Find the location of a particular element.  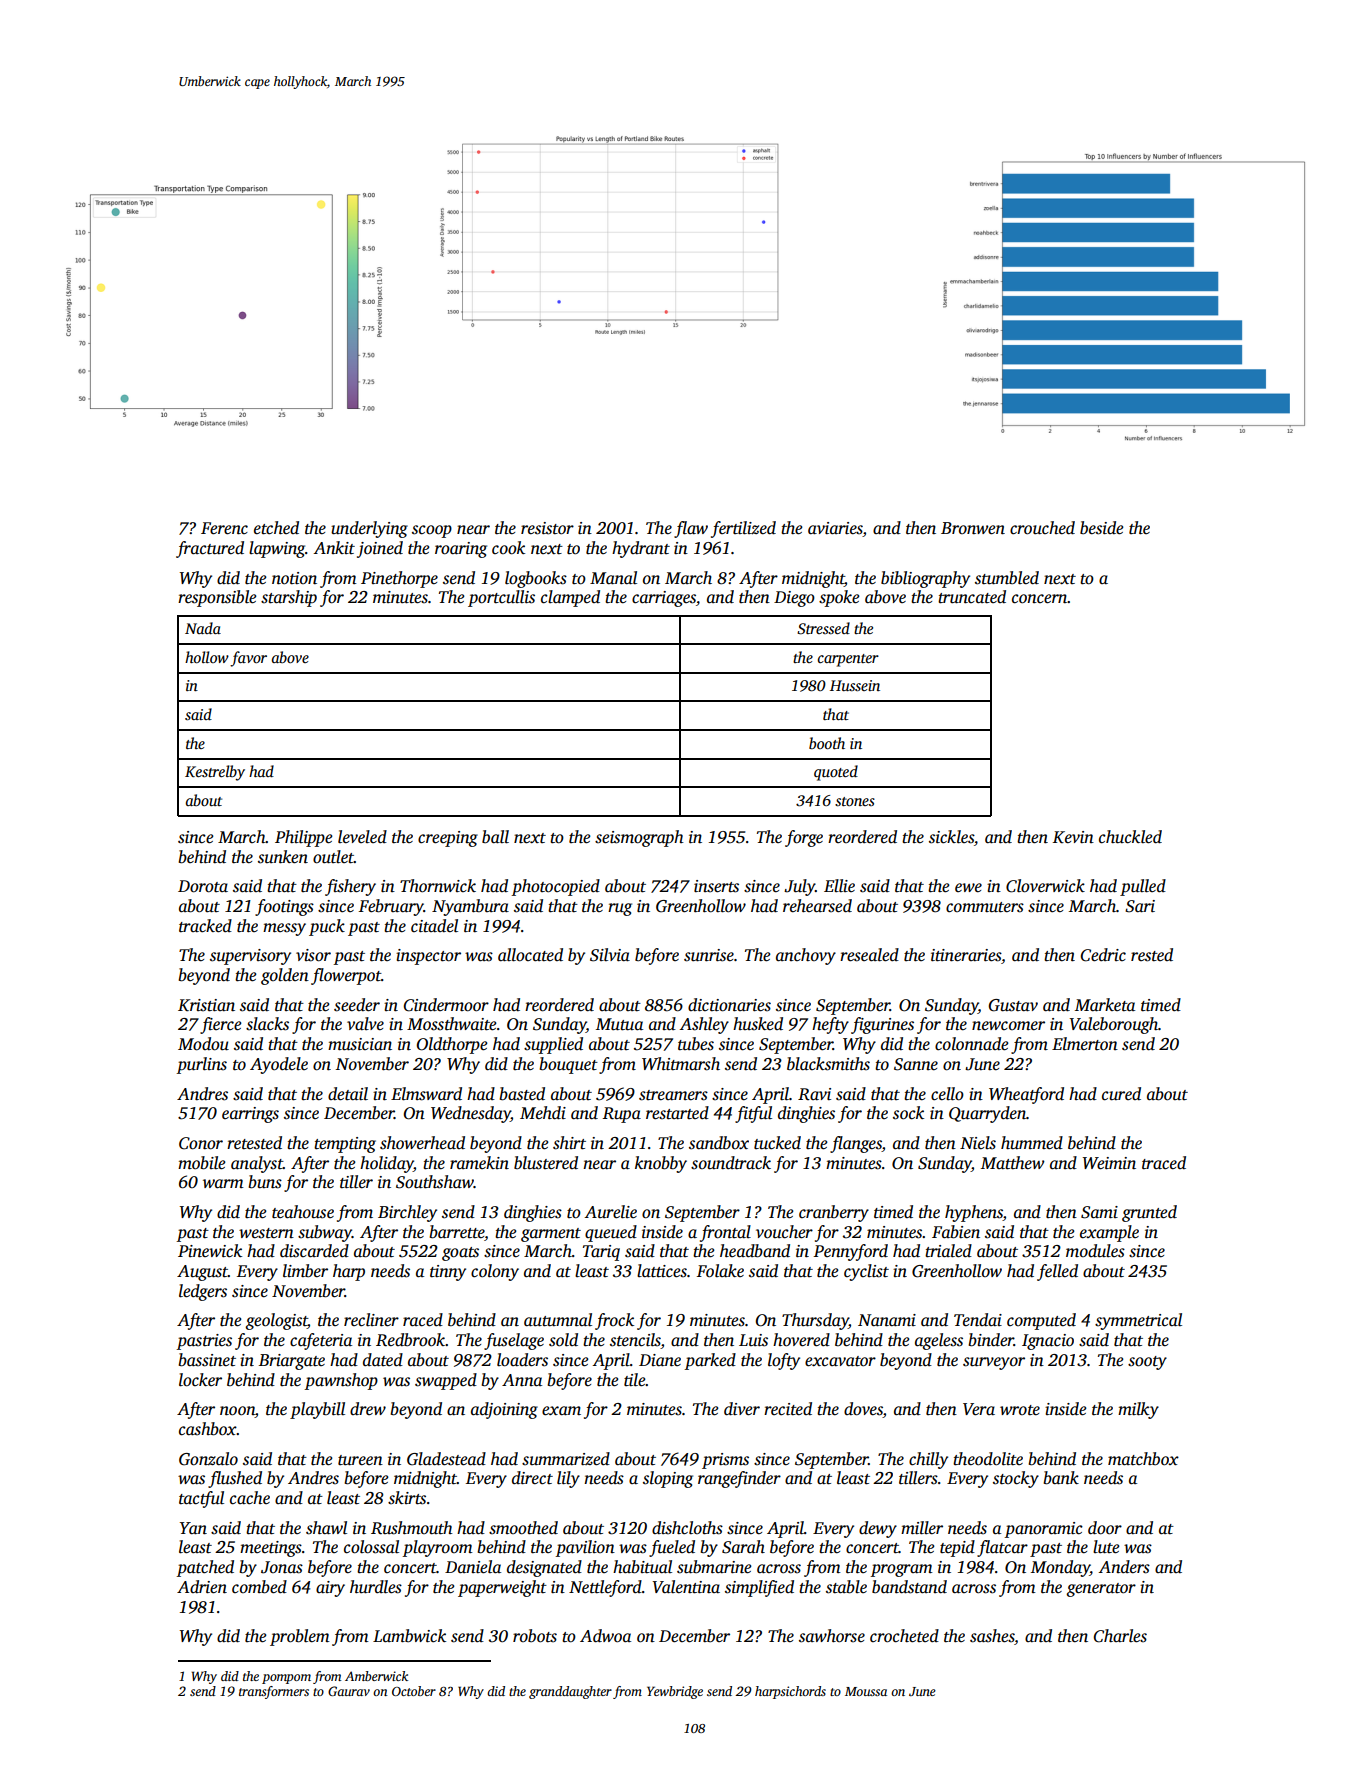

drew is located at coordinates (368, 1408).
